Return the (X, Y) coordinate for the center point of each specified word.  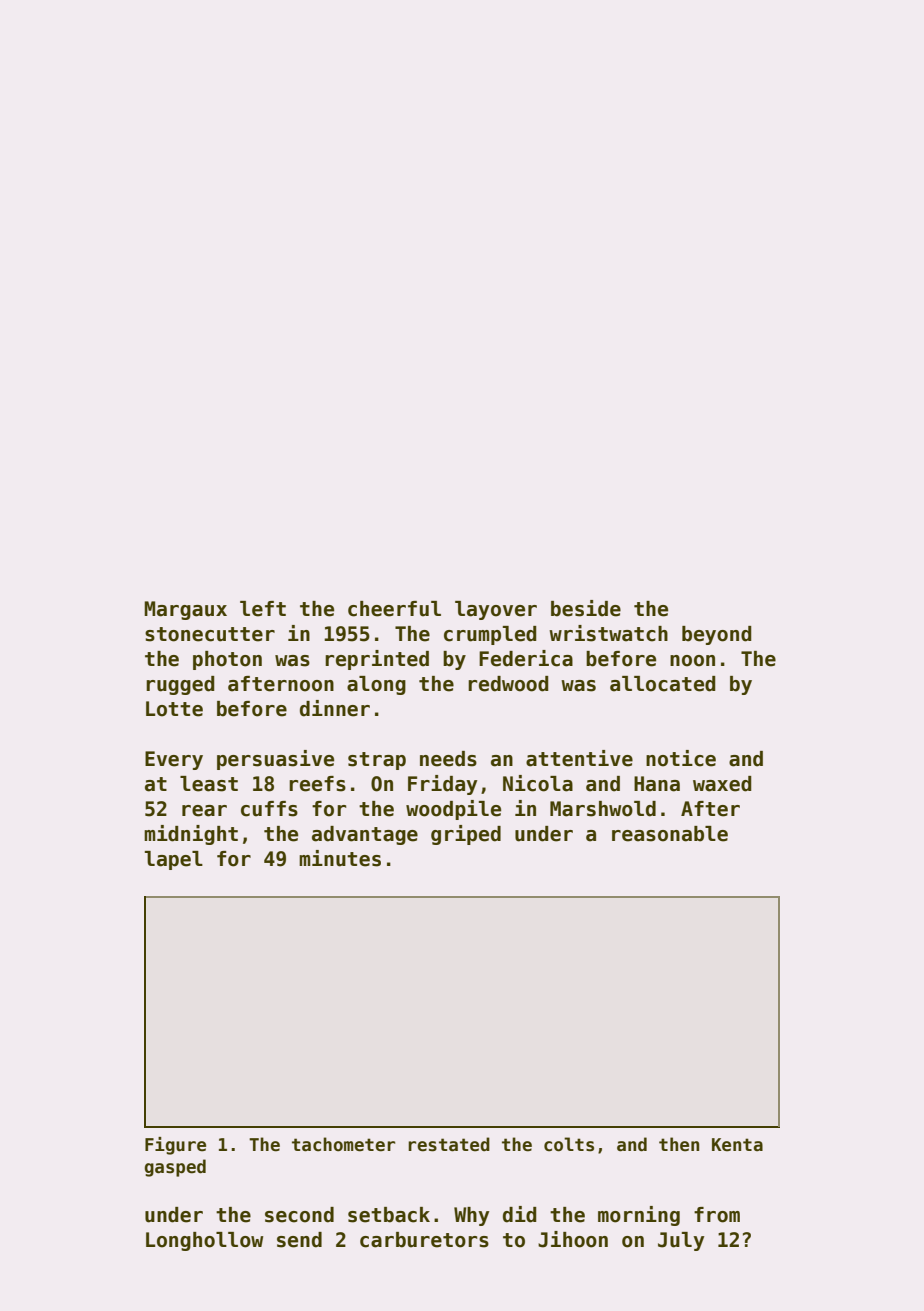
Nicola (538, 783)
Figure (175, 1146)
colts (569, 1144)
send (299, 1240)
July (681, 1241)
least (209, 784)
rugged (180, 685)
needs (448, 759)
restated (449, 1144)
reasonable (670, 834)
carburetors (424, 1240)
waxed (722, 784)
